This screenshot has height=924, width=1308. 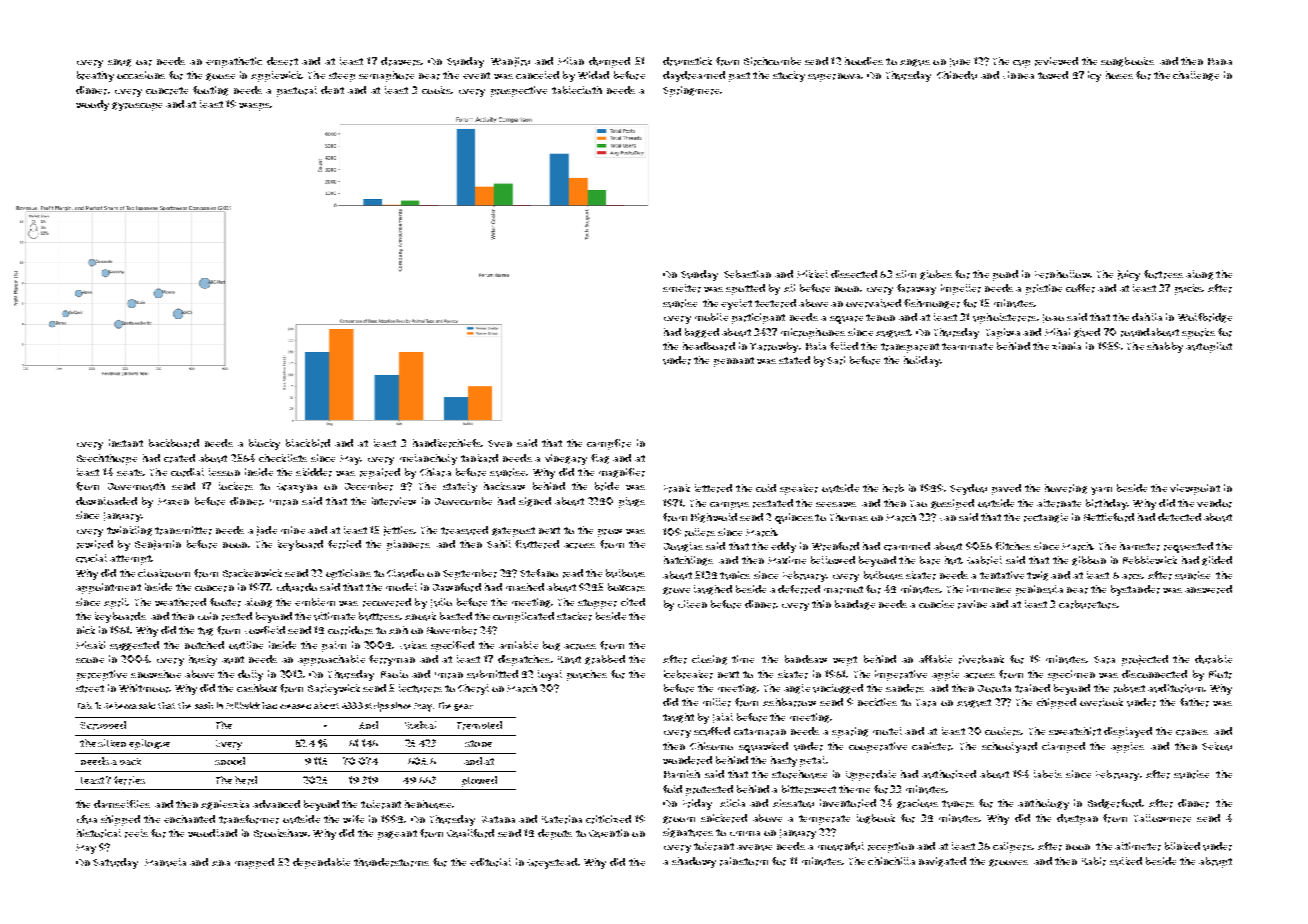 What do you see at coordinates (179, 458) in the screenshot?
I see `crated` at bounding box center [179, 458].
